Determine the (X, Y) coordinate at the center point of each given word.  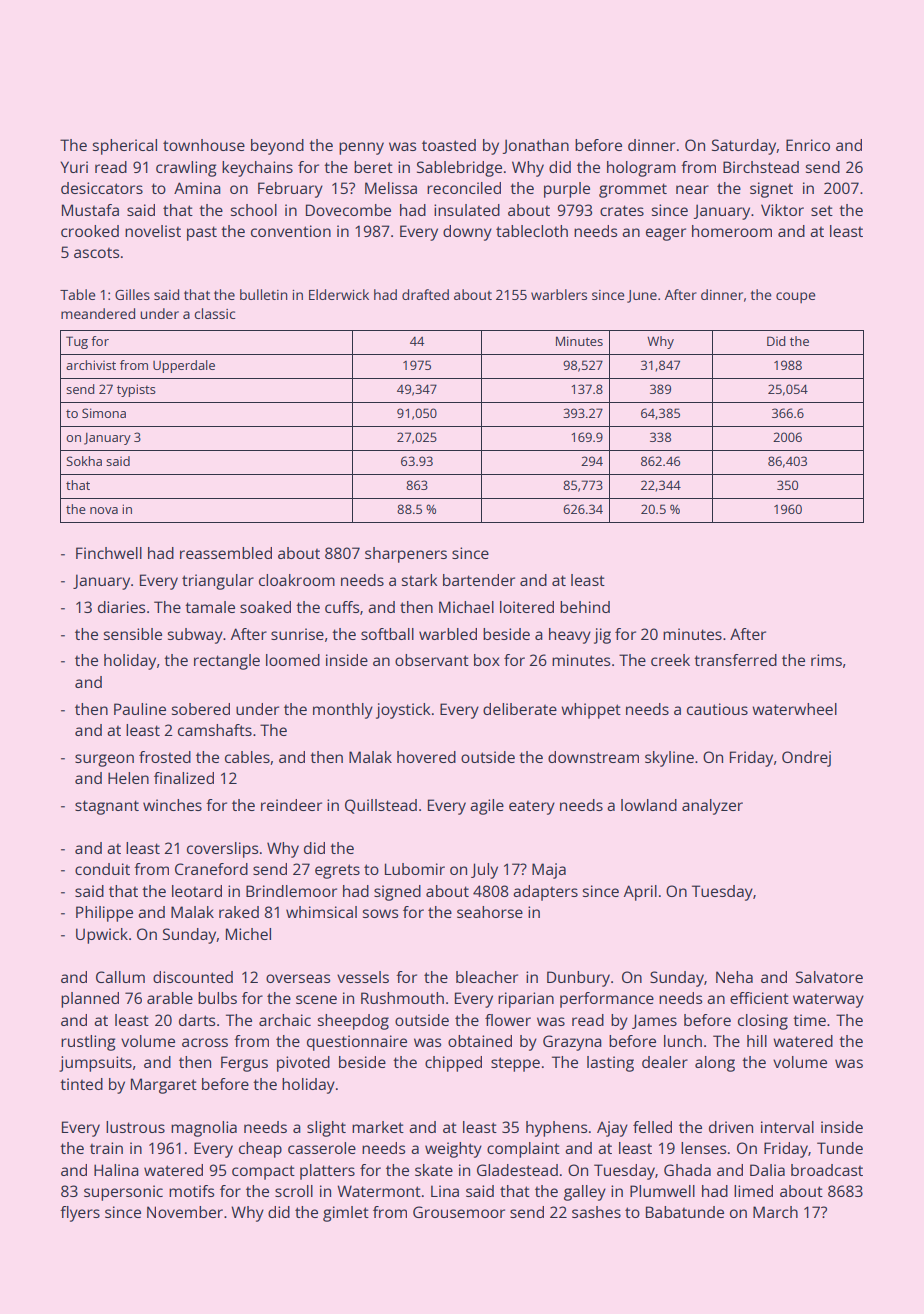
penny (361, 148)
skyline (669, 759)
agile (487, 807)
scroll (294, 1191)
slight (326, 1129)
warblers (559, 294)
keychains (257, 169)
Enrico (808, 145)
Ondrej (806, 759)
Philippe (104, 914)
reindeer (291, 805)
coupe (796, 297)
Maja (549, 871)
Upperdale (184, 366)
